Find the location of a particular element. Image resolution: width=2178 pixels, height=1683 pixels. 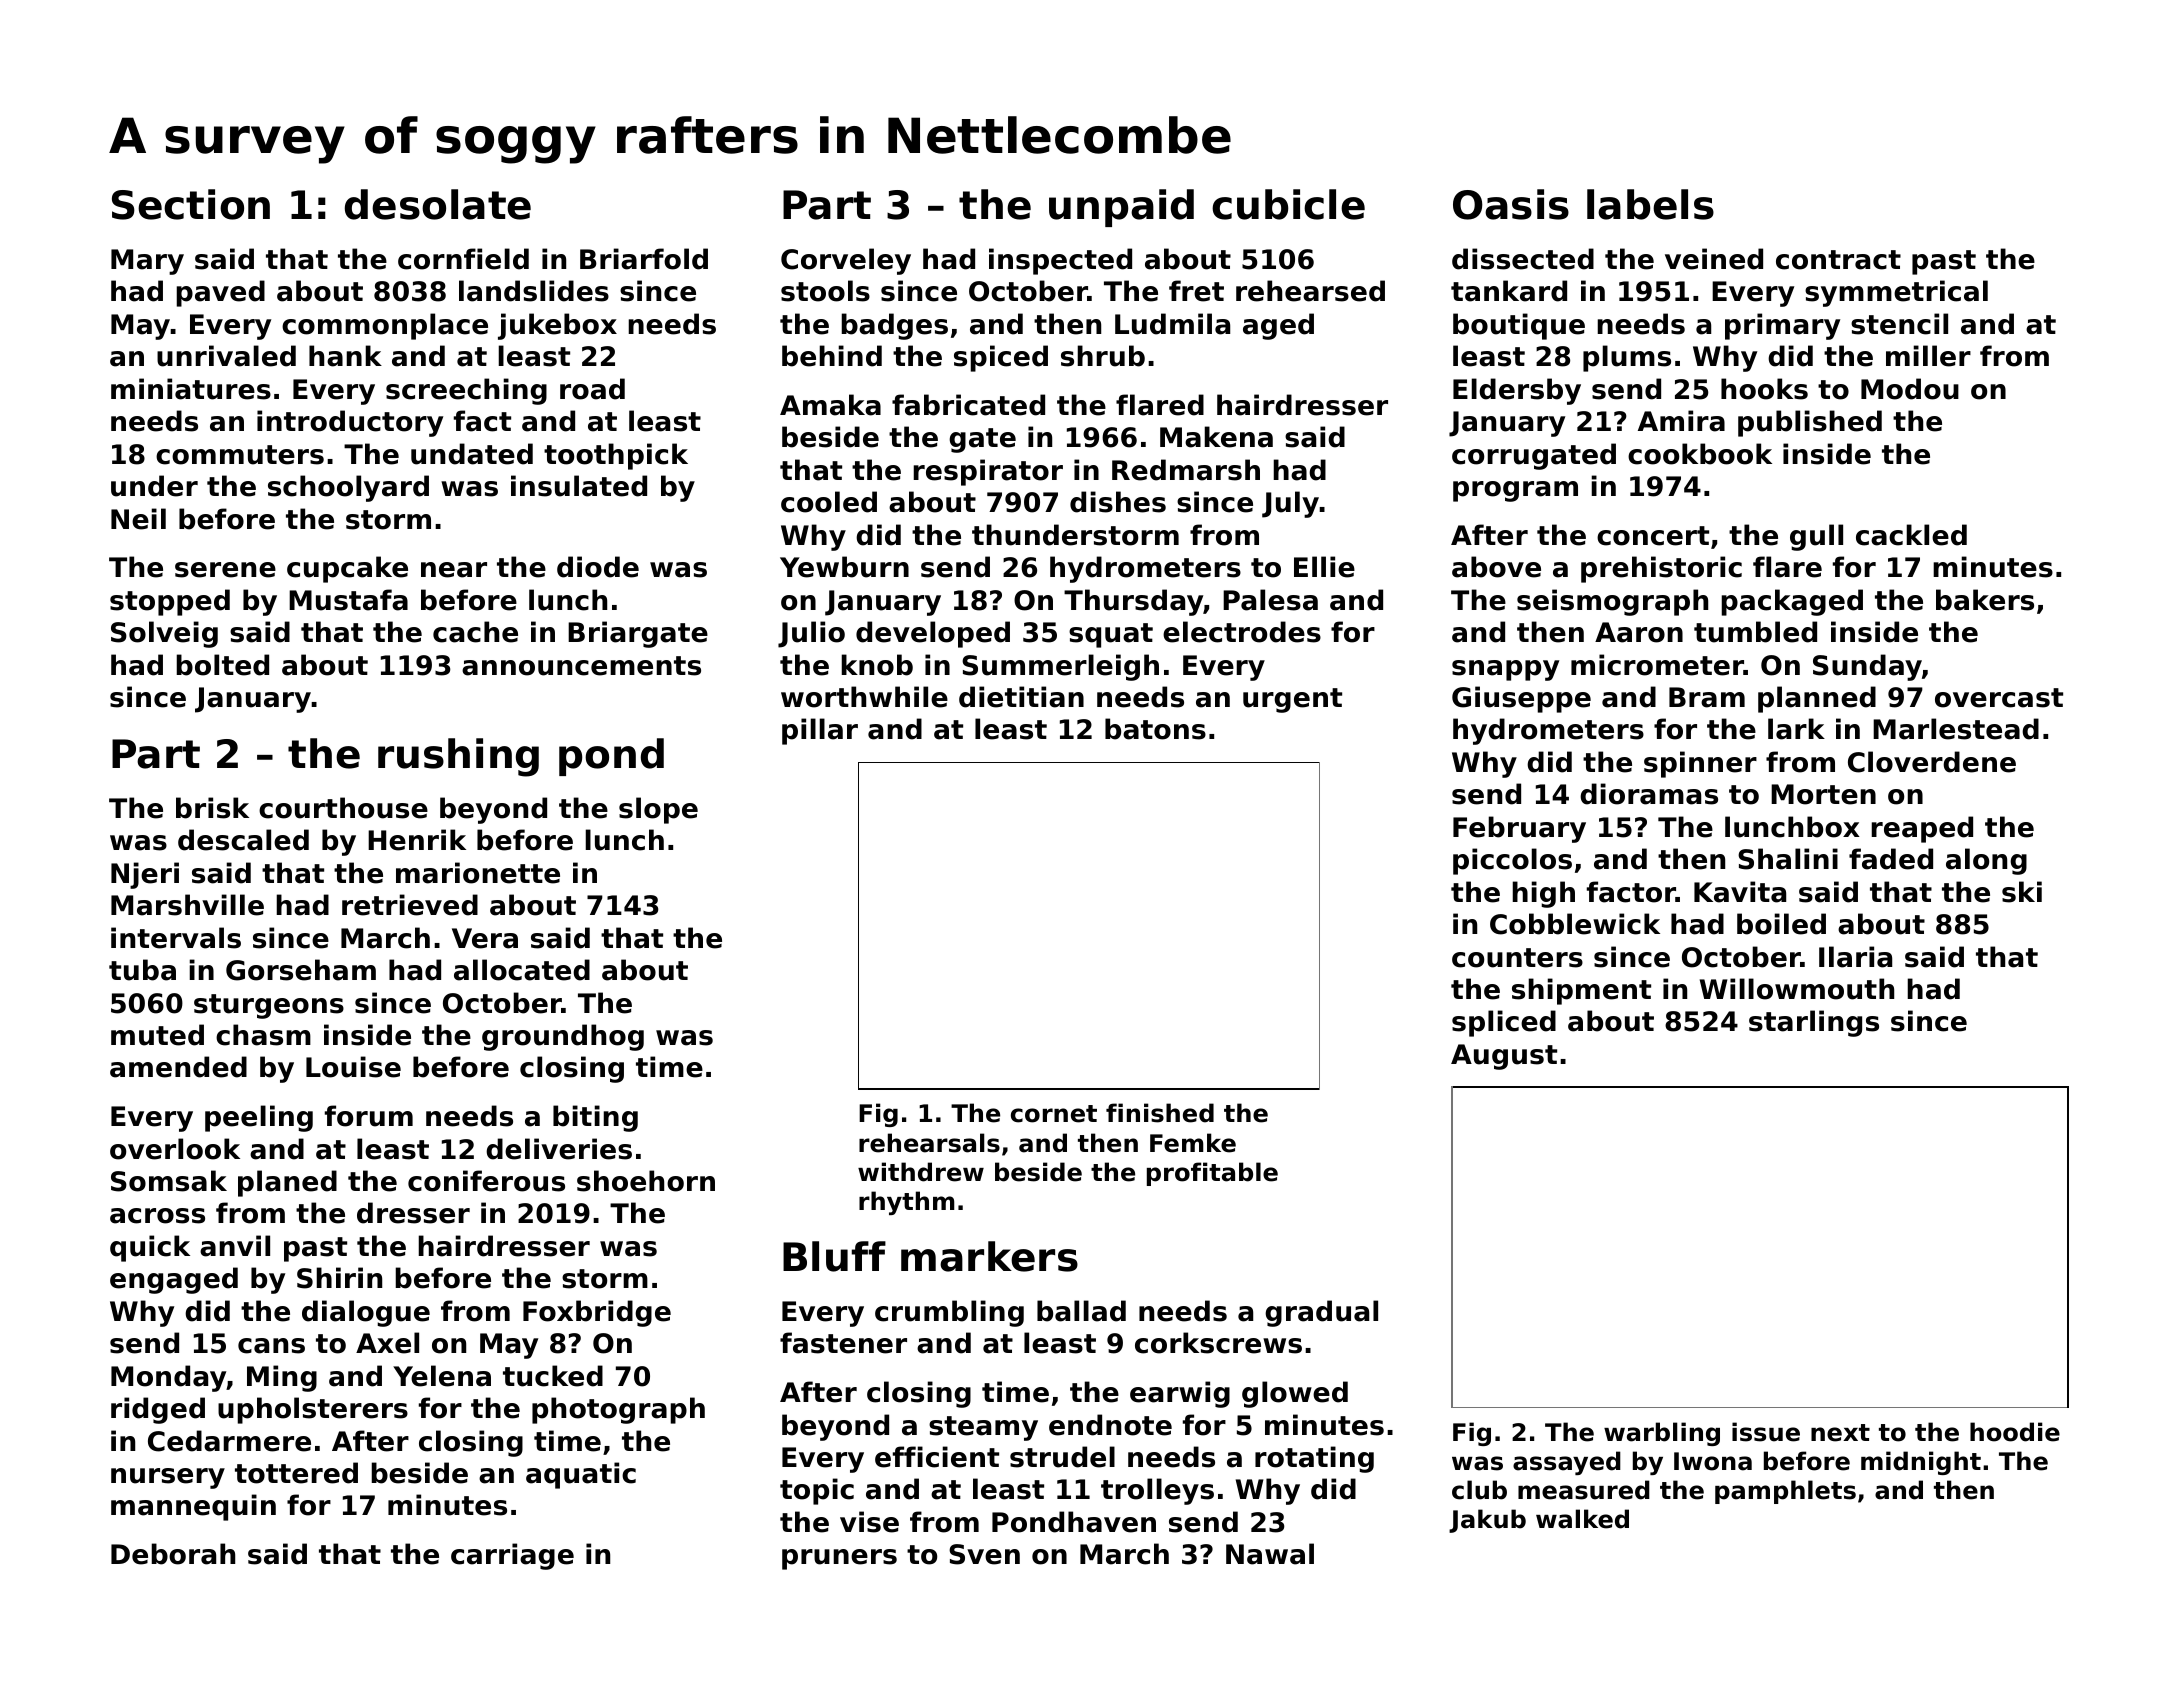

unpaid is located at coordinates (1121, 208).
